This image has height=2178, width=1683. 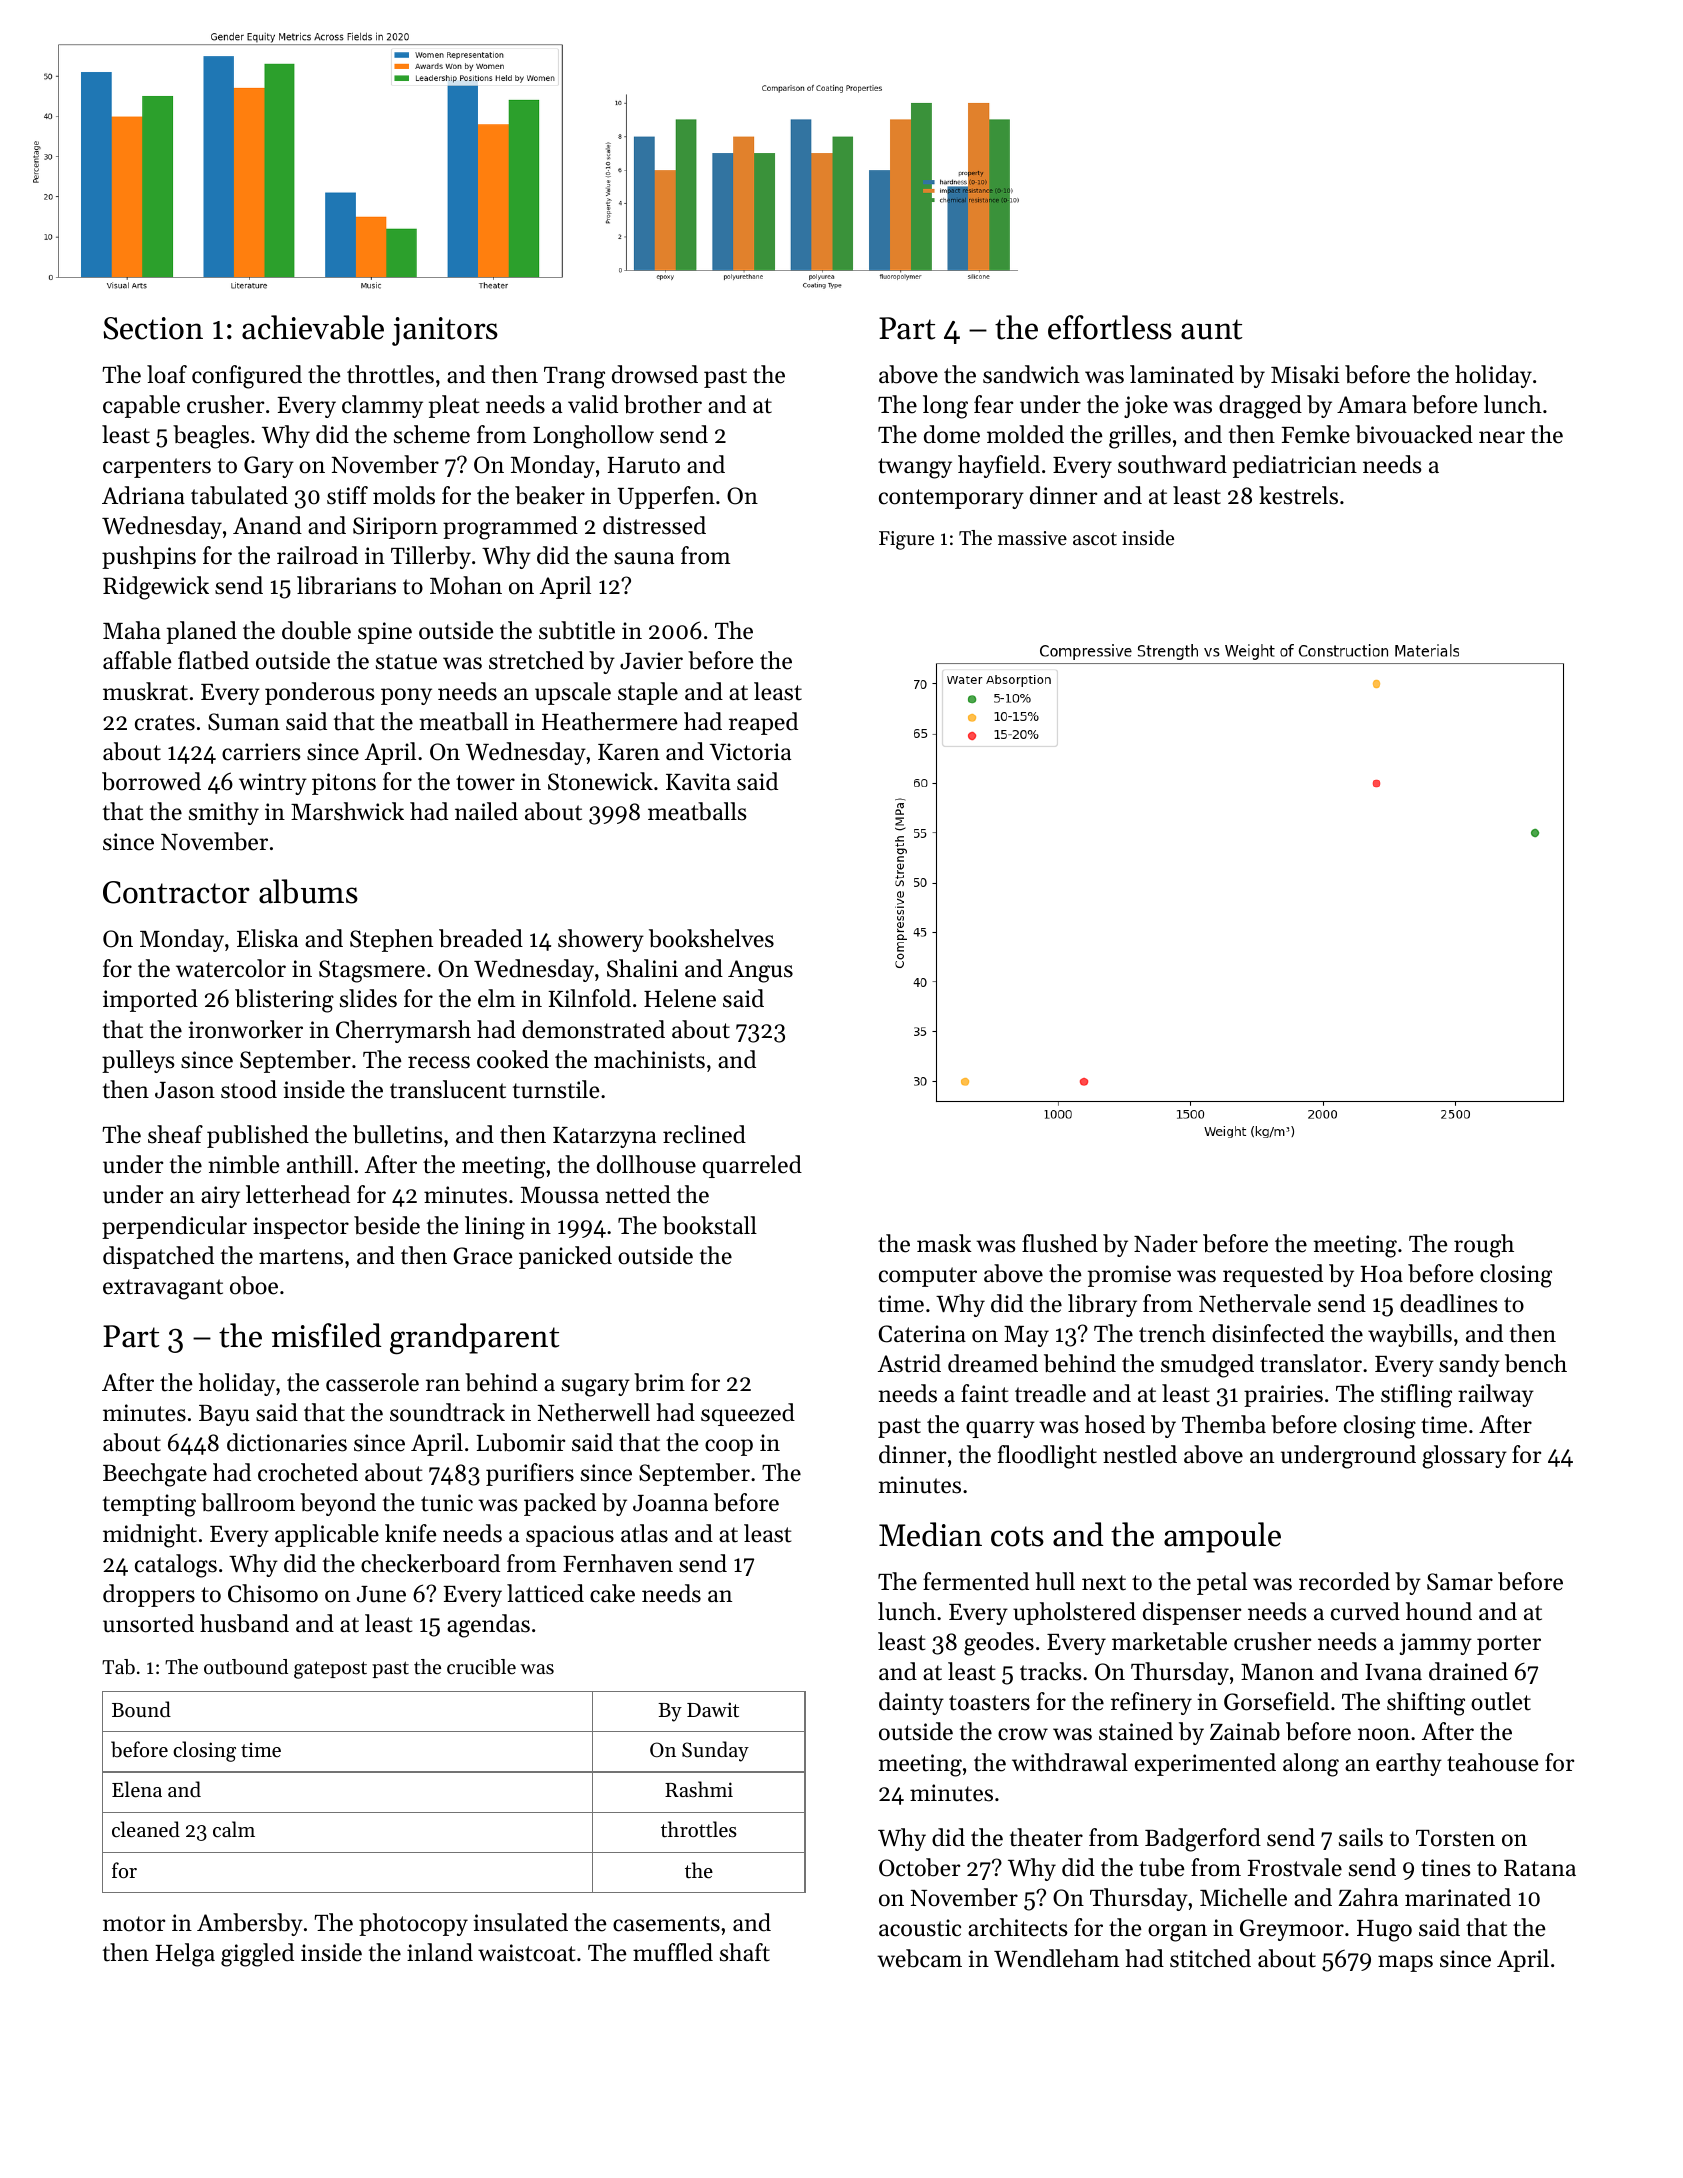 What do you see at coordinates (699, 1789) in the image?
I see `Rashmi` at bounding box center [699, 1789].
